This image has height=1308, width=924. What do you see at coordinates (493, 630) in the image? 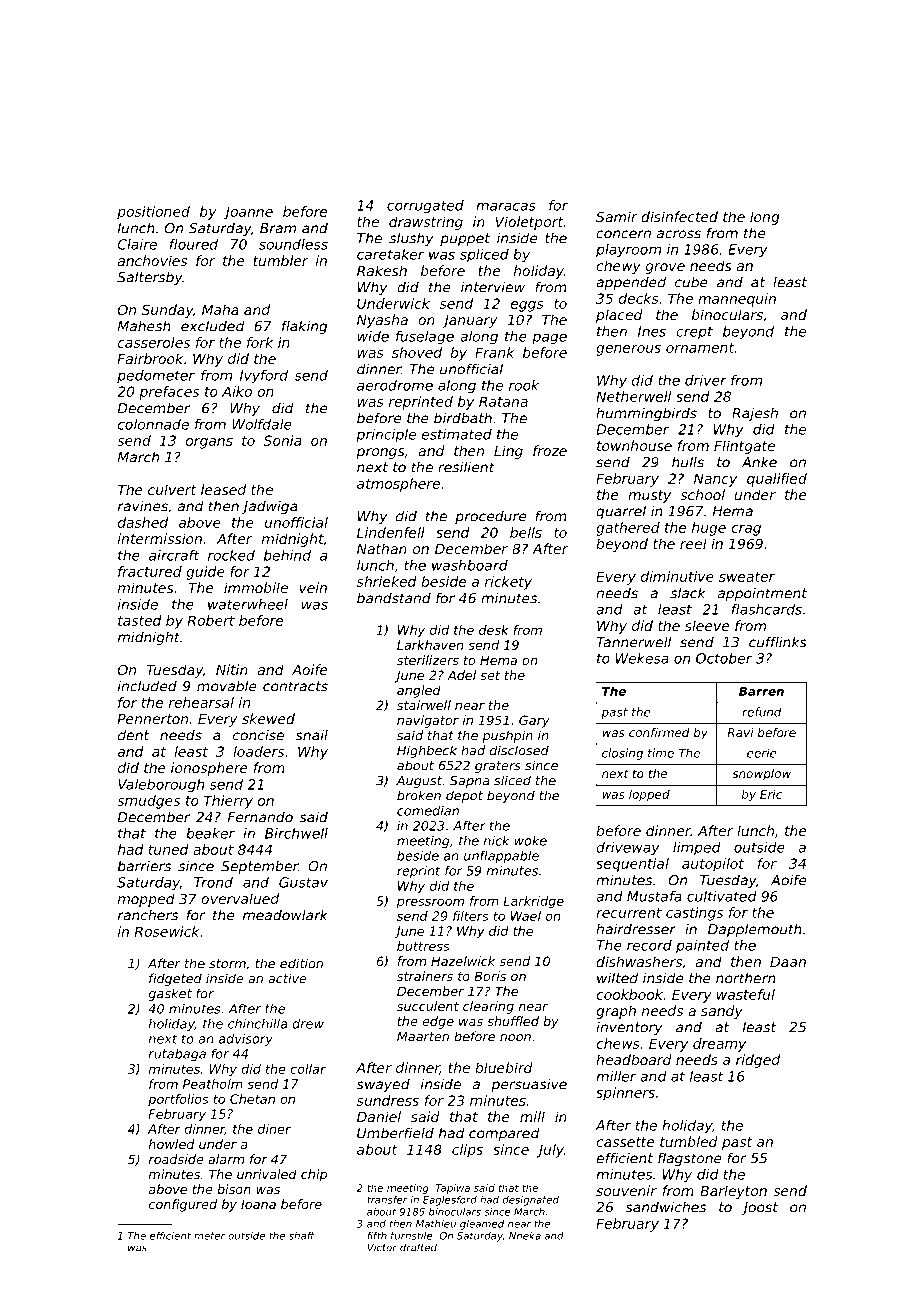
I see `desk` at bounding box center [493, 630].
